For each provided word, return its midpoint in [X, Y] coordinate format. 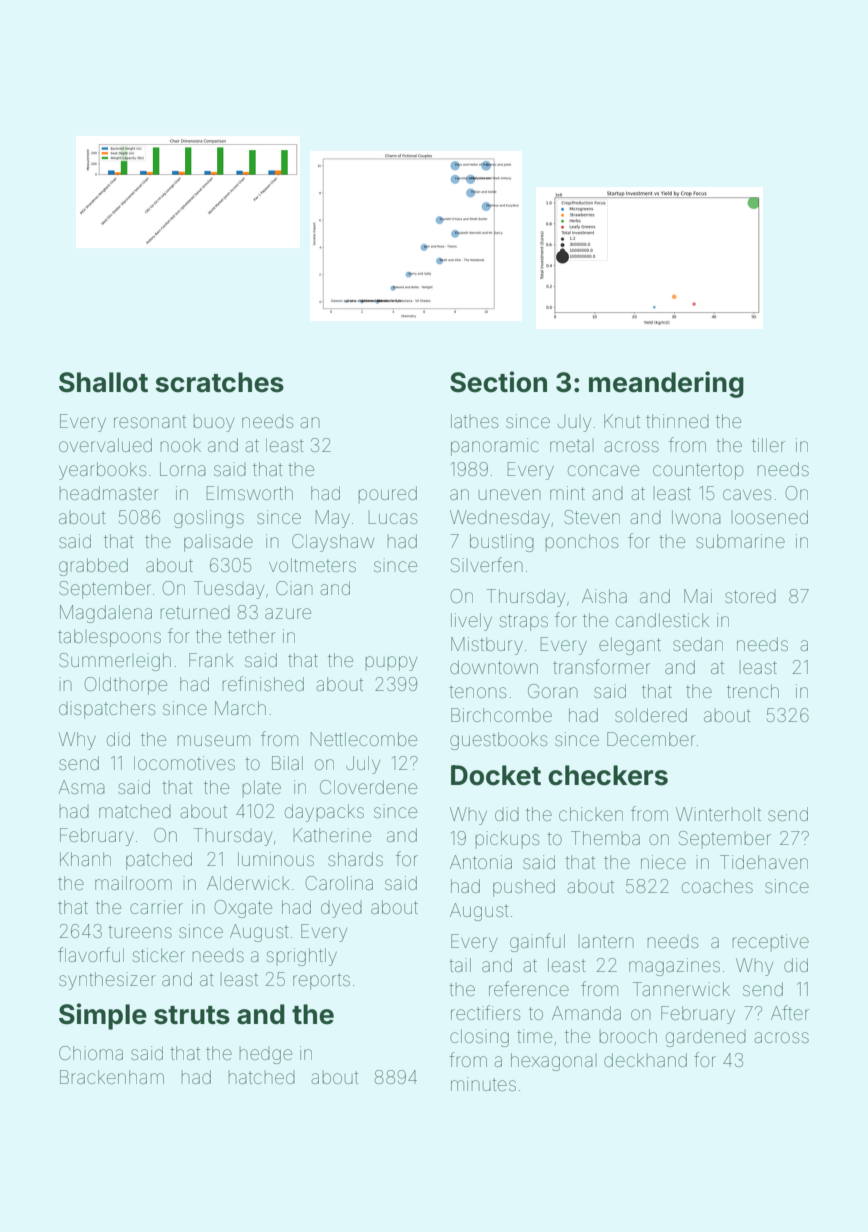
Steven [592, 517]
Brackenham [112, 1077]
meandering [666, 384]
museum [213, 740]
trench [753, 691]
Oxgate [243, 909]
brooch [628, 1036]
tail [460, 965]
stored [750, 596]
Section [498, 382]
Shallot [103, 382]
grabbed [93, 567]
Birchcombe [501, 715]
